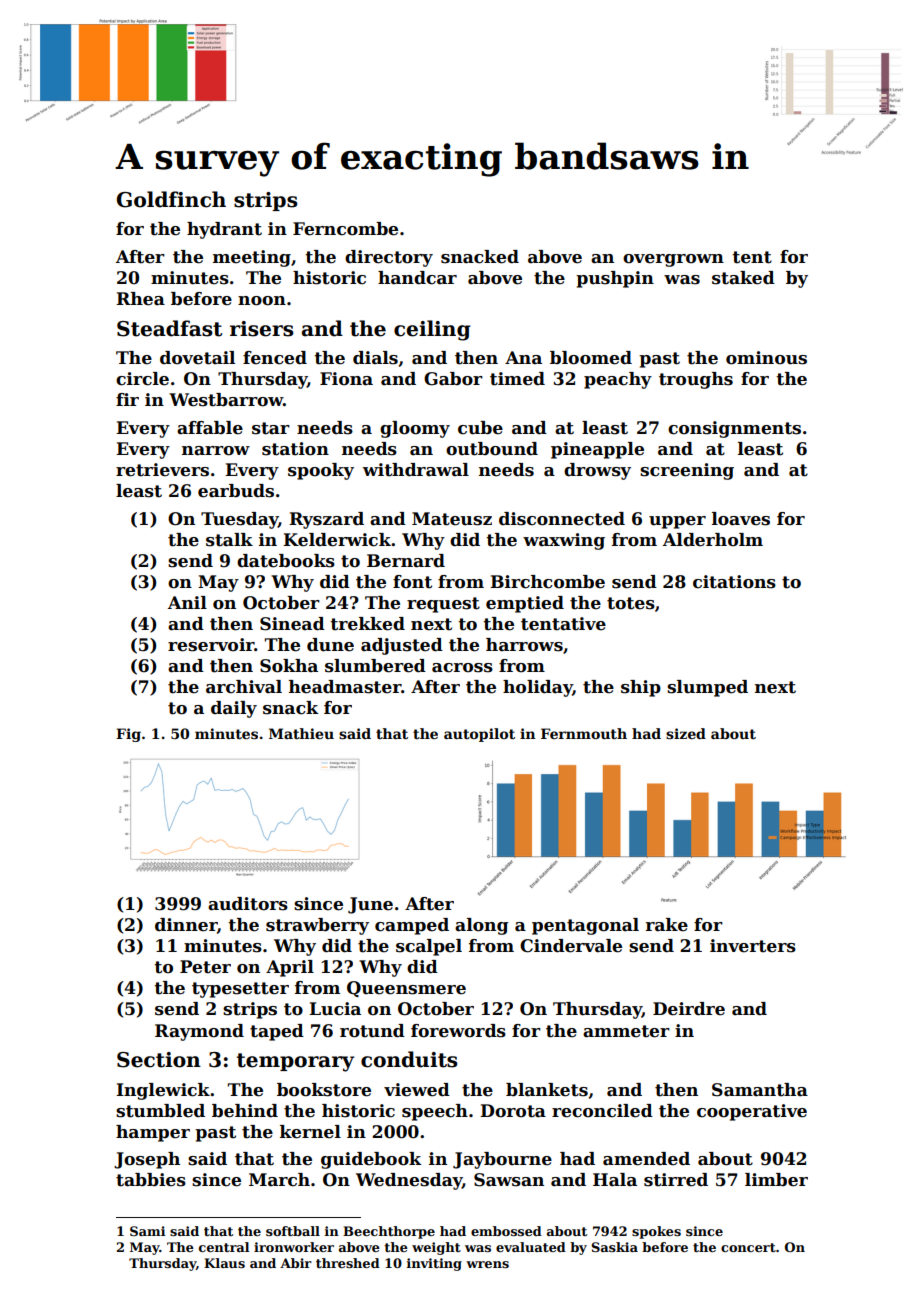 The height and width of the screenshot is (1314, 924). Describe the element at coordinates (676, 1180) in the screenshot. I see `stirred` at that location.
